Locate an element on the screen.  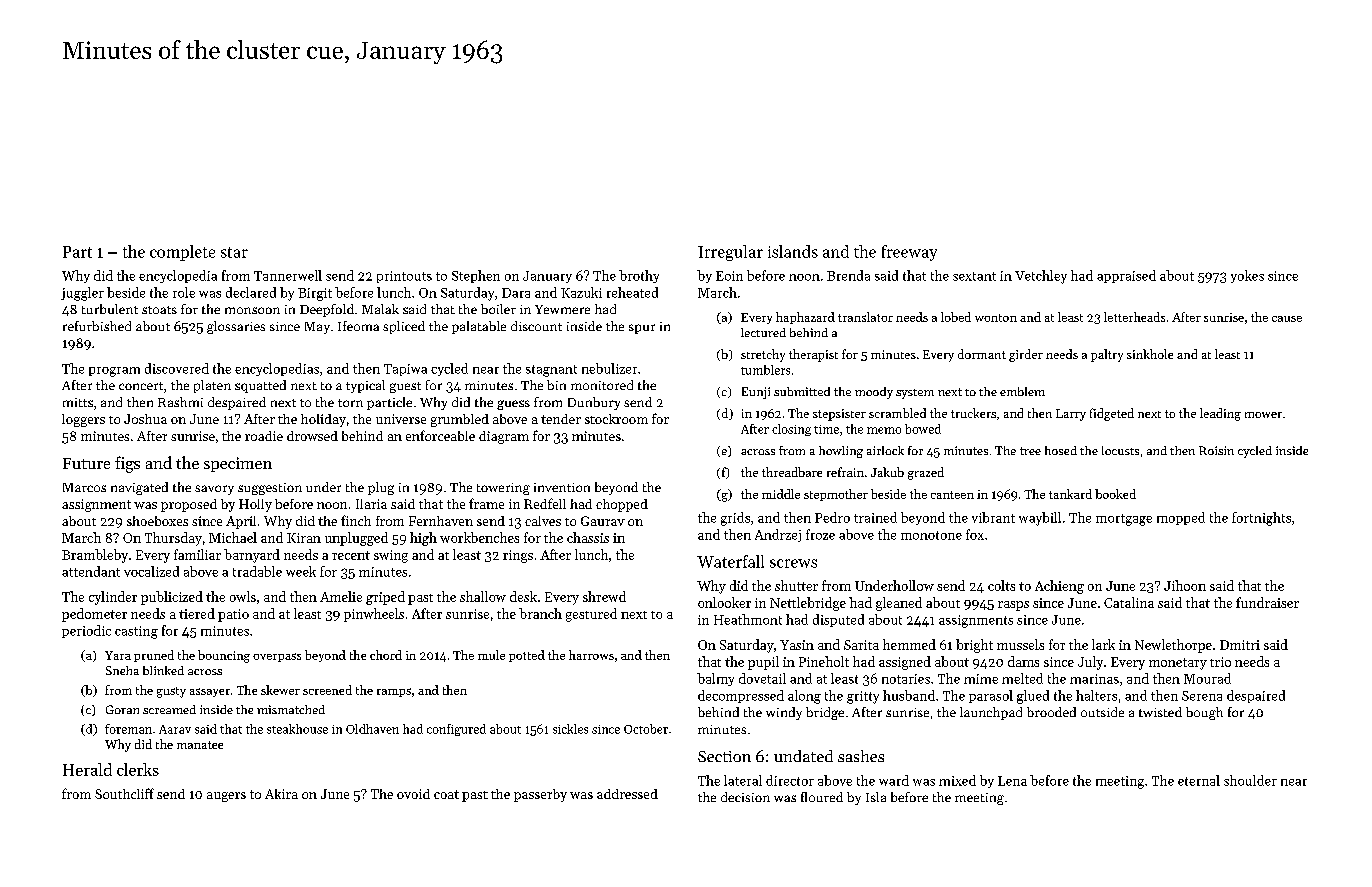
Southcliff is located at coordinates (124, 793).
